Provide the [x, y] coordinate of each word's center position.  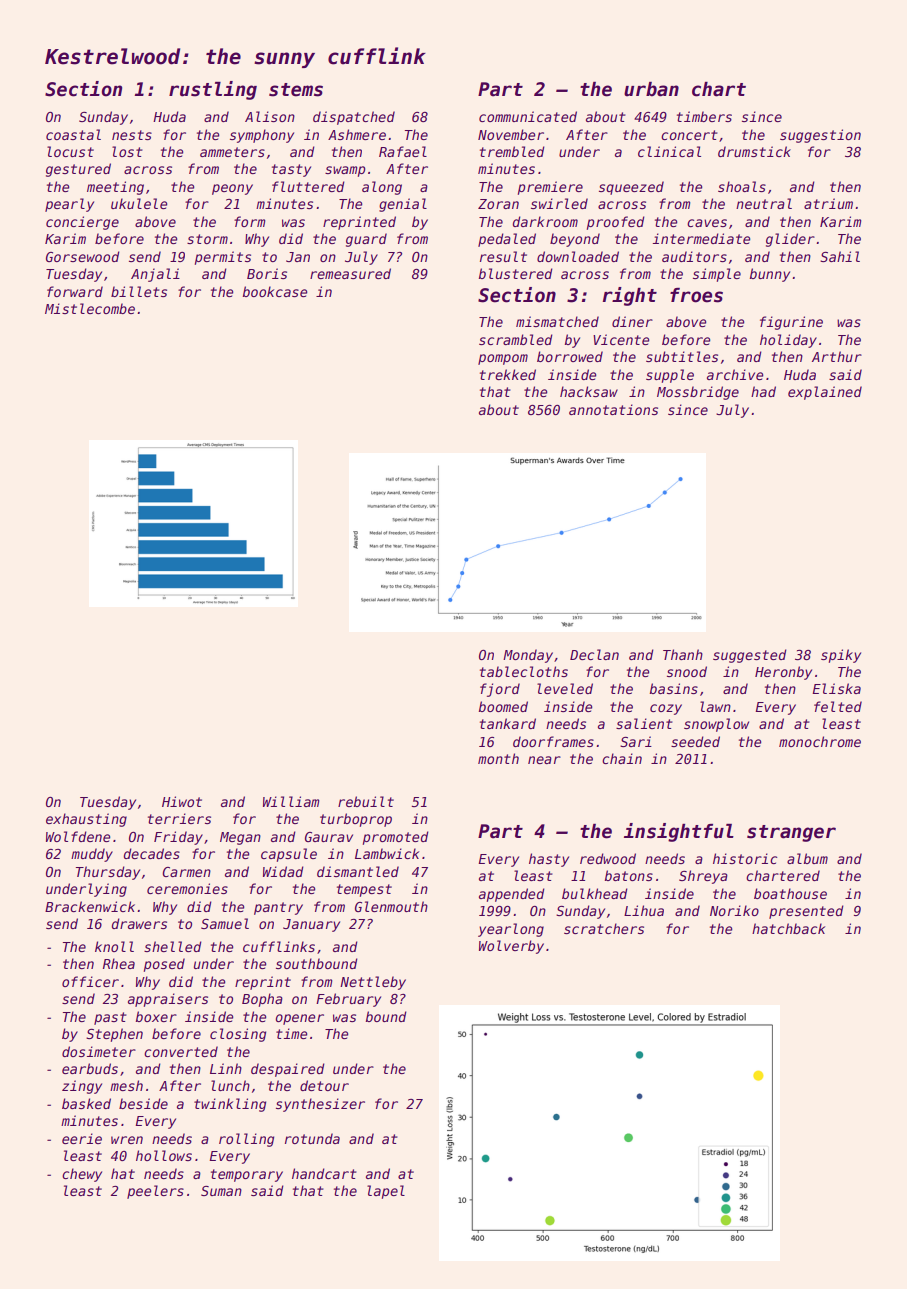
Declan [594, 654]
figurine [791, 323]
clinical [669, 151]
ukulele [139, 203]
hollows [164, 1155]
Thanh [683, 654]
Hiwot [182, 801]
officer [90, 981]
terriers [179, 818]
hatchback [788, 928]
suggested [750, 656]
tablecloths [524, 671]
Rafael [403, 151]
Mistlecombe [90, 308]
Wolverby [511, 947]
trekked [508, 374]
